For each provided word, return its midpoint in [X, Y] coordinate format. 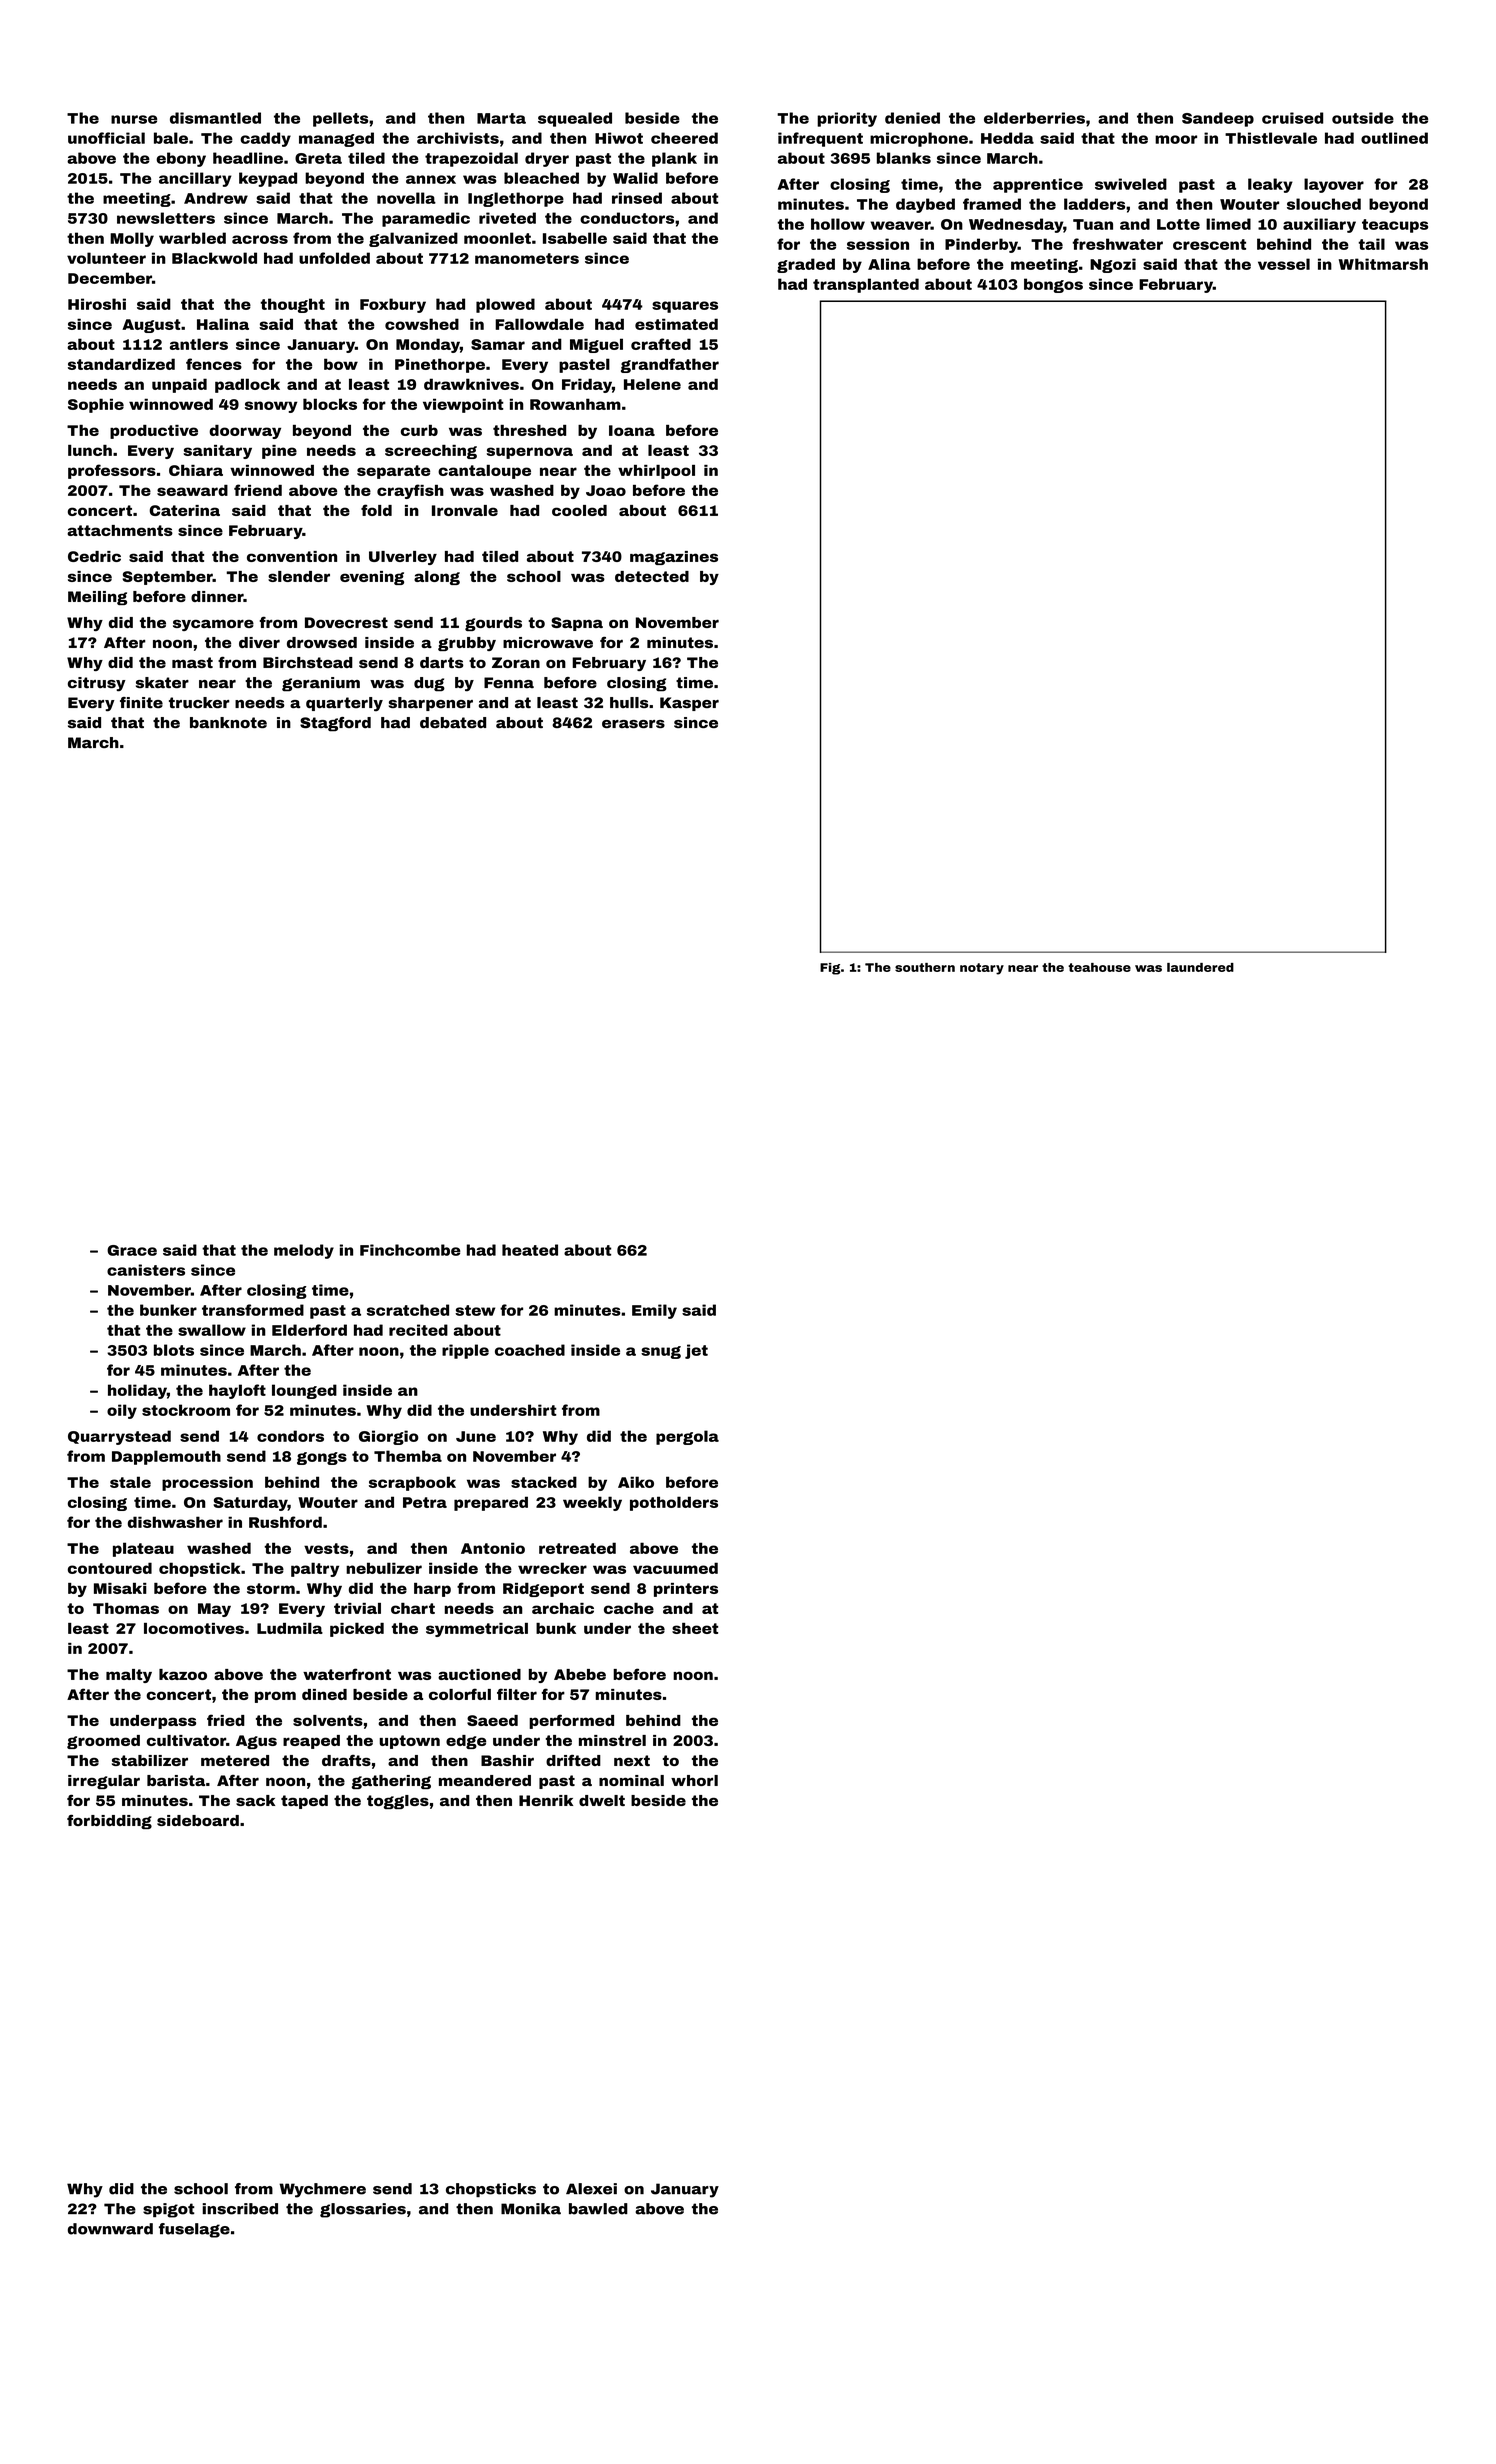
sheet [695, 1628]
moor [1176, 139]
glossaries [363, 2210]
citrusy [97, 684]
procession [207, 1483]
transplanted [866, 285]
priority [847, 119]
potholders [674, 1503]
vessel [1284, 264]
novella [406, 198]
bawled [598, 2209]
